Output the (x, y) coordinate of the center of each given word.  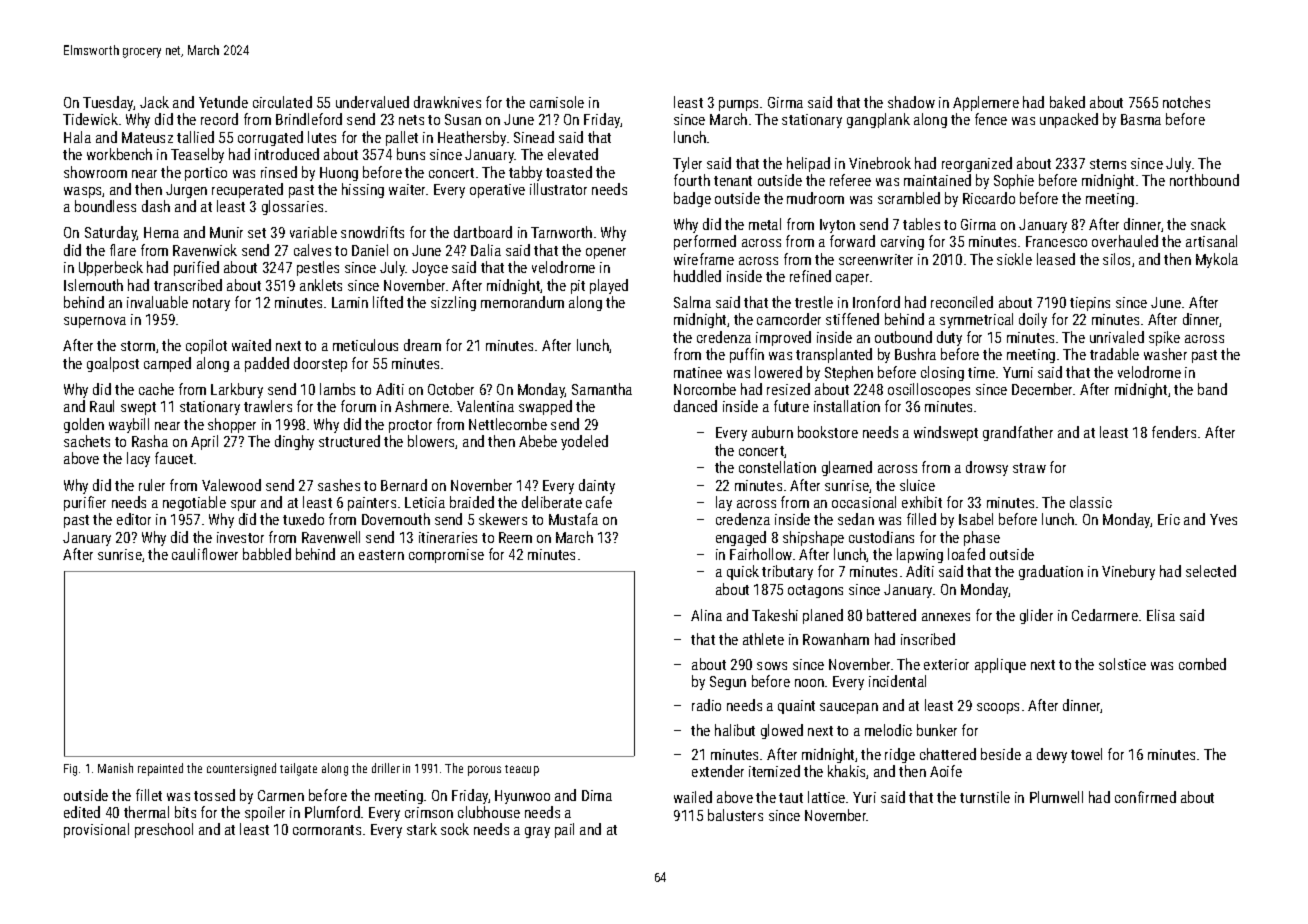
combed (1202, 664)
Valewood (231, 485)
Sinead (534, 137)
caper (852, 279)
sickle (1014, 259)
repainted (160, 769)
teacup (522, 770)
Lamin (350, 302)
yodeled (584, 442)
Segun (728, 683)
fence (991, 119)
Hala (77, 137)
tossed (214, 795)
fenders (1174, 432)
